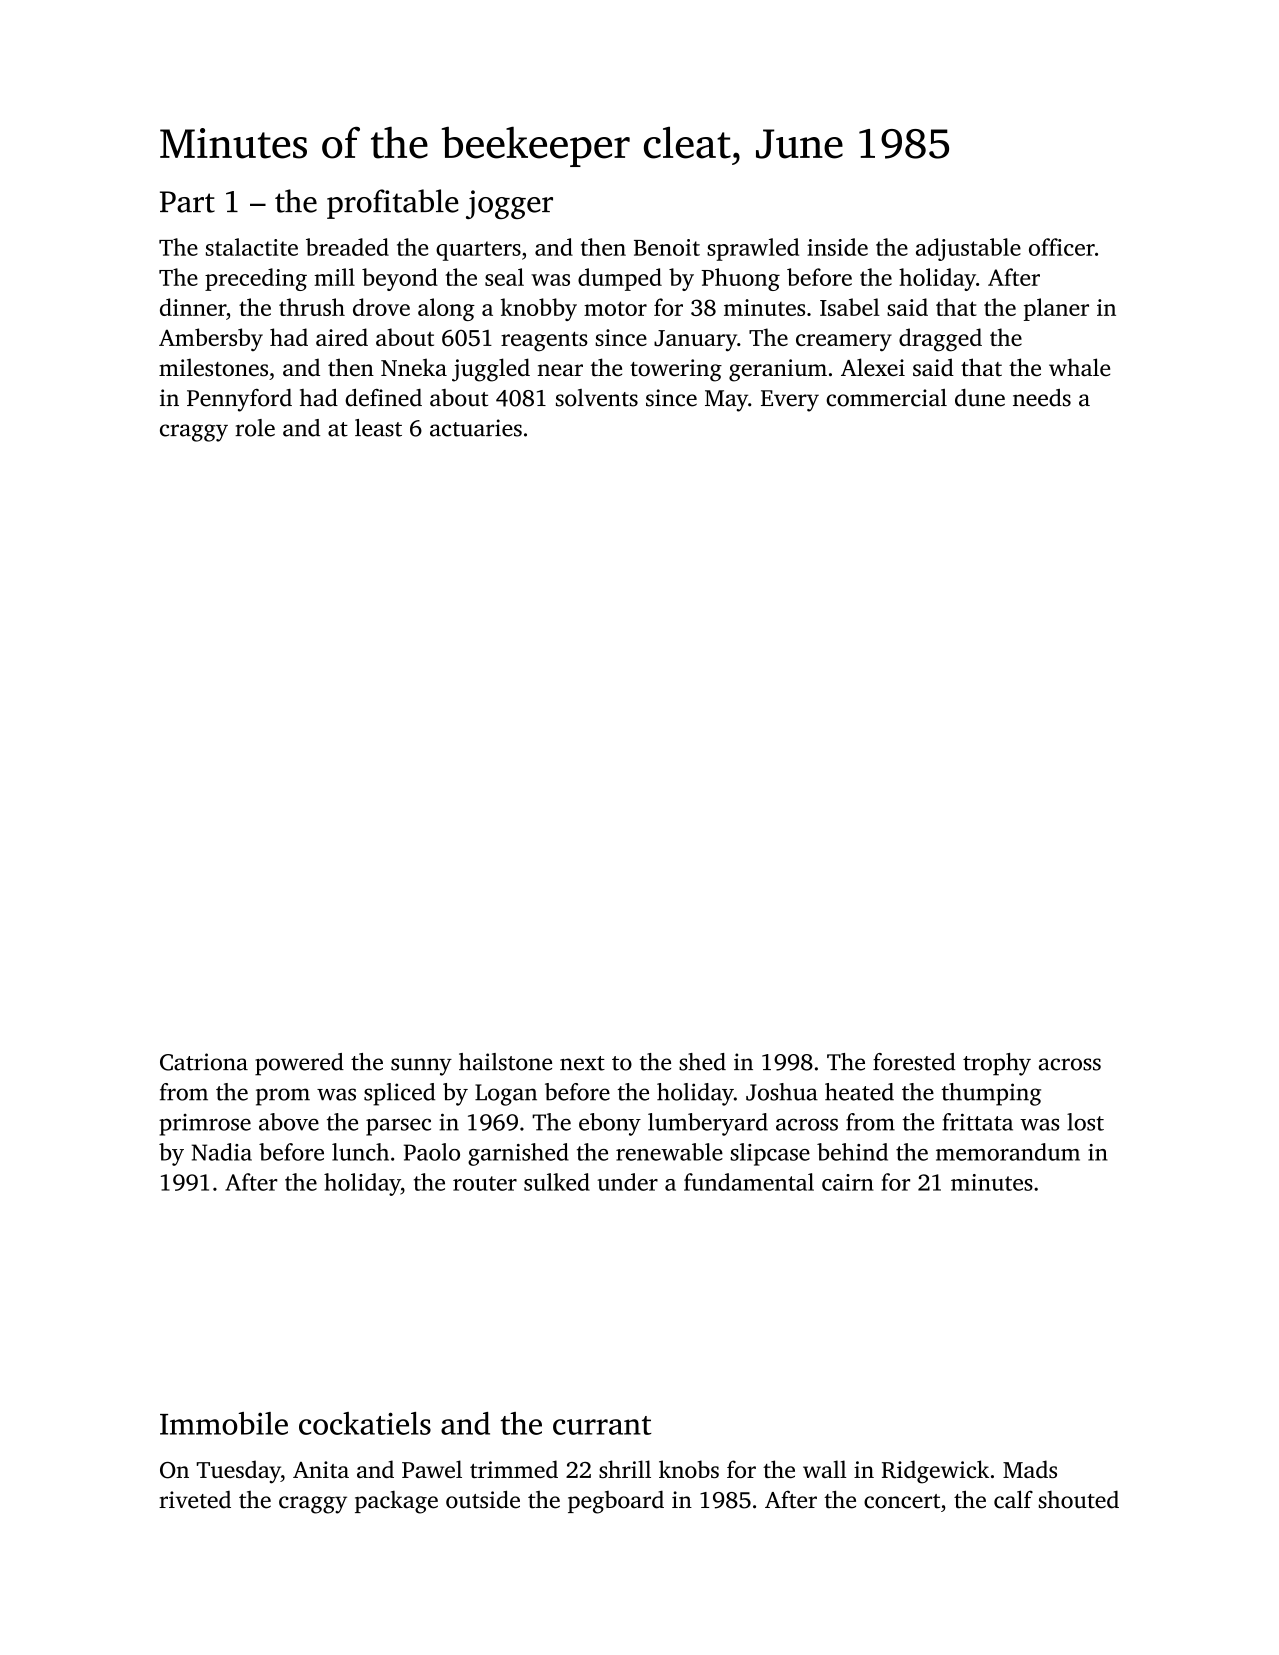 This screenshot has height=1655, width=1279. I want to click on forested, so click(914, 1062).
